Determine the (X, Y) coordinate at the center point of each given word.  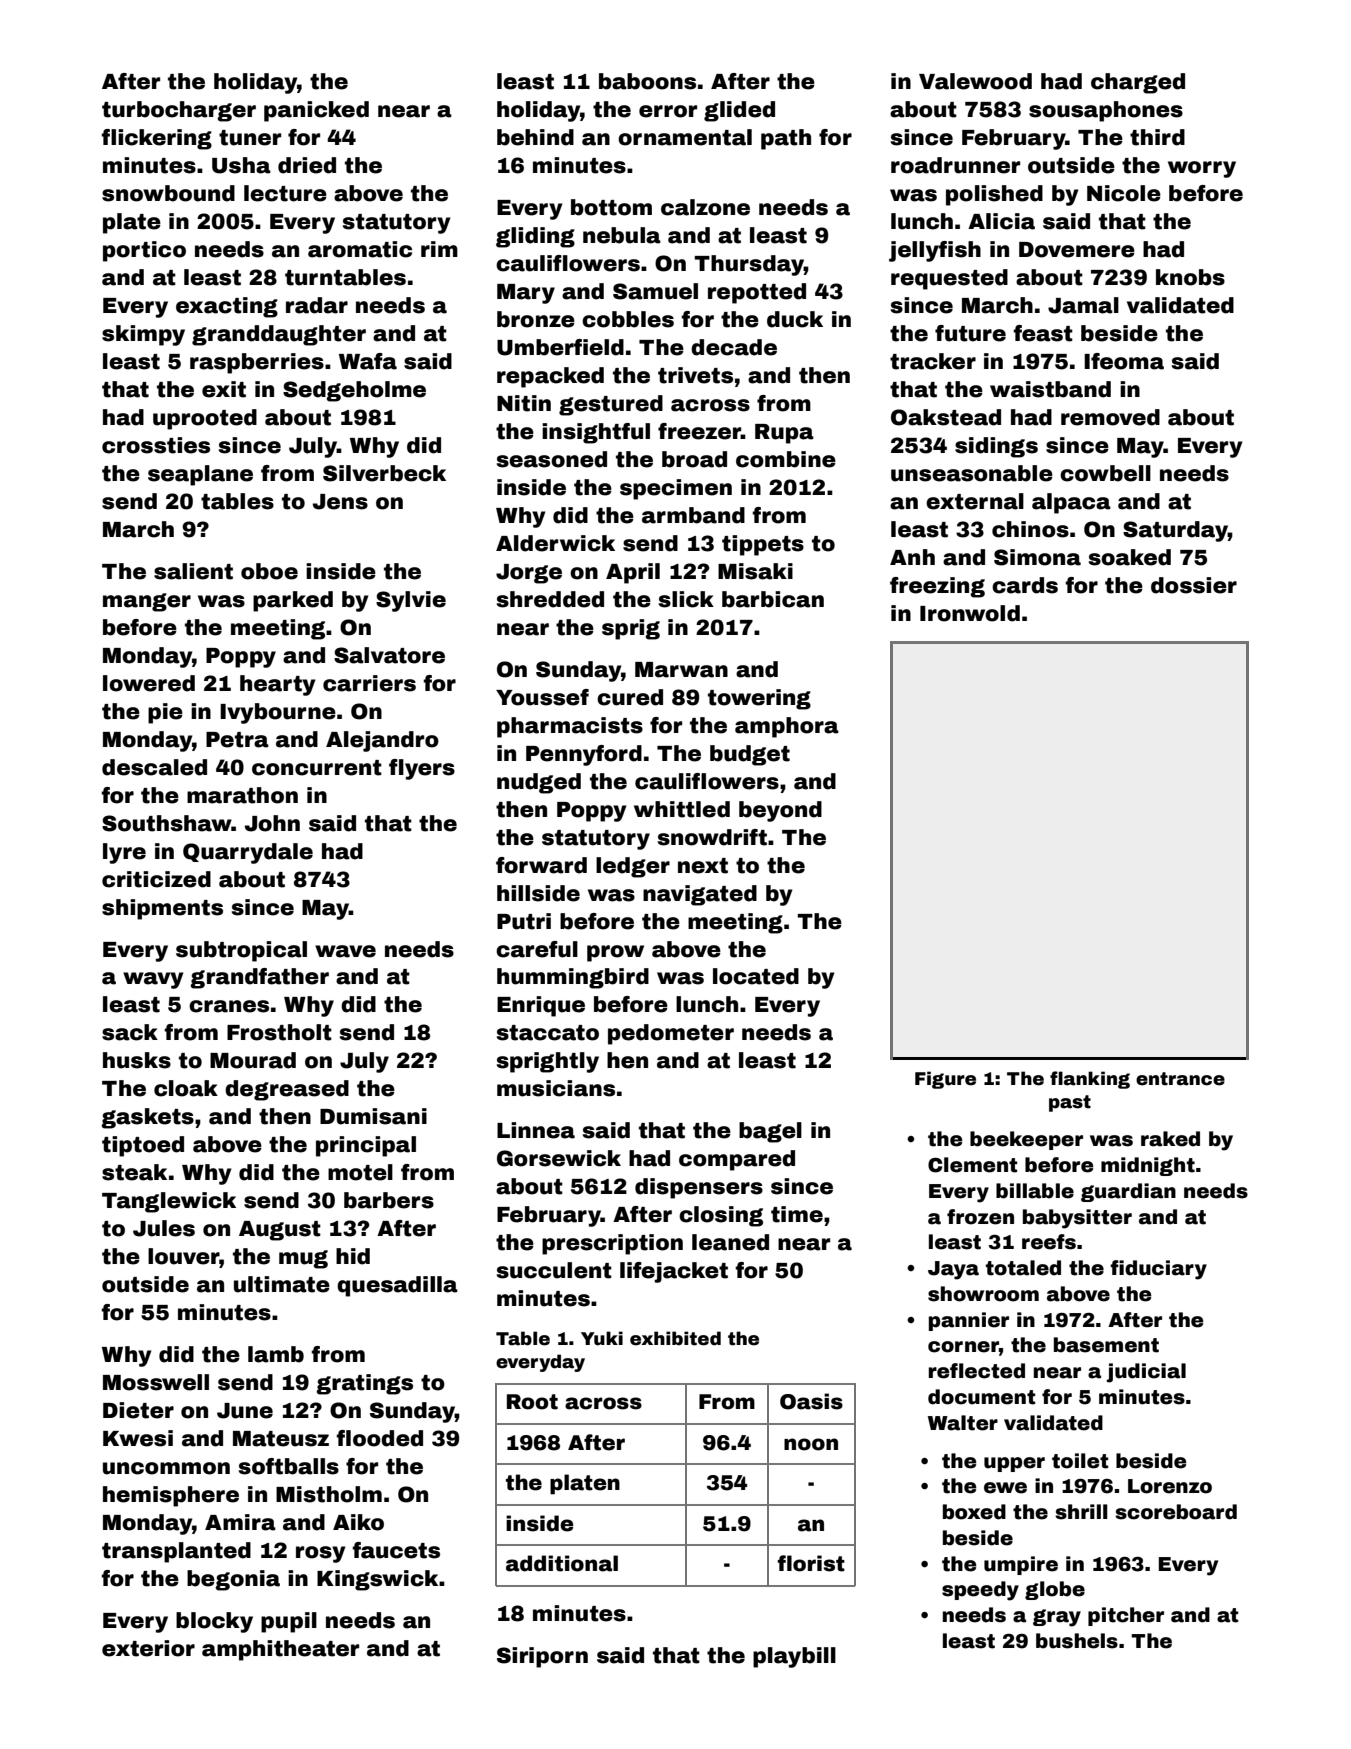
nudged (539, 783)
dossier (1194, 585)
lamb (276, 1354)
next (703, 866)
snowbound (168, 193)
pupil (289, 1622)
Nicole (1124, 193)
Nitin (524, 403)
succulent (554, 1270)
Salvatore (389, 655)
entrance (1180, 1079)
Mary (526, 294)
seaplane (200, 475)
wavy (153, 980)
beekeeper (1026, 1140)
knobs (1190, 277)
